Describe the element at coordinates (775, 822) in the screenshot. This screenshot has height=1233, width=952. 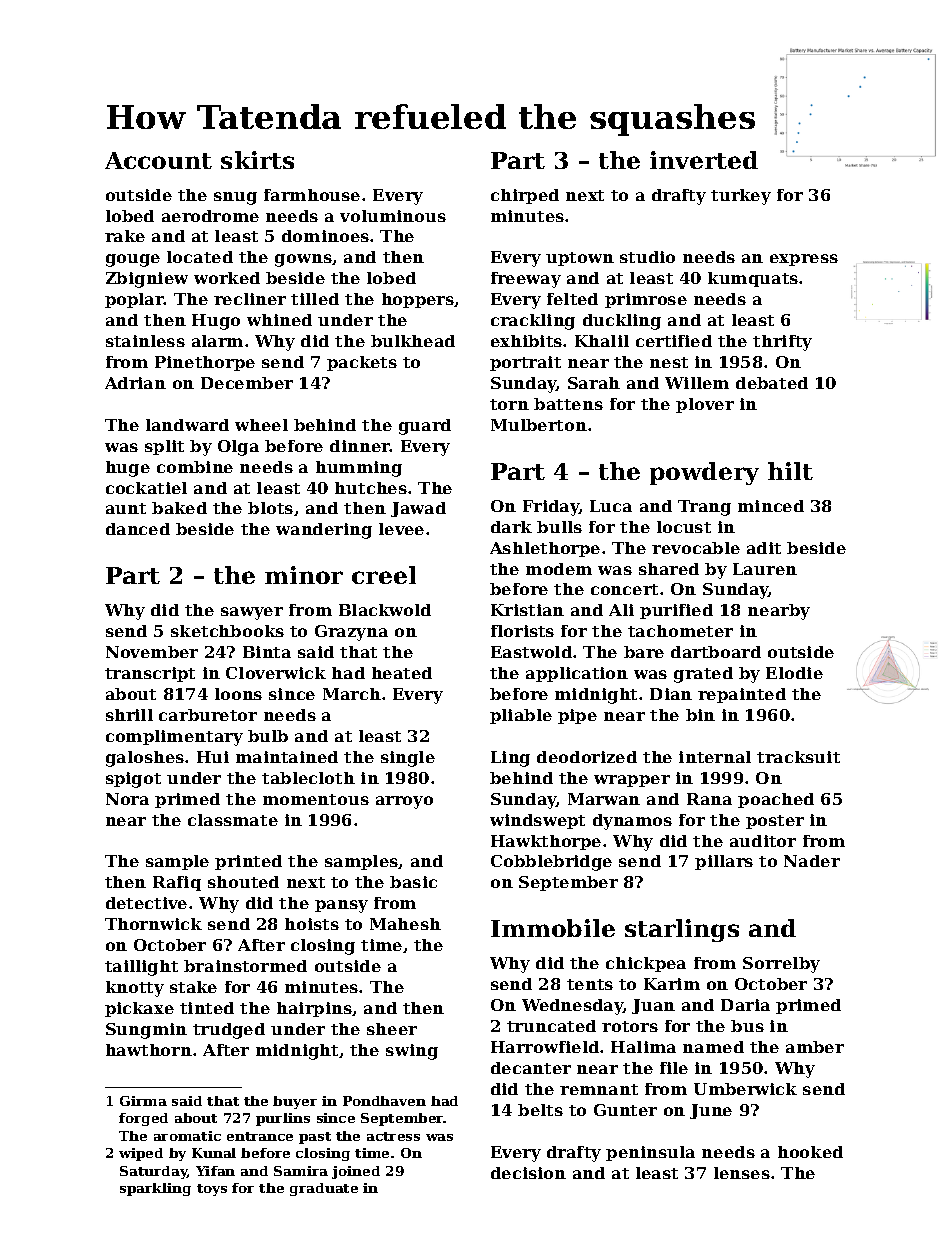
I see `poster` at that location.
